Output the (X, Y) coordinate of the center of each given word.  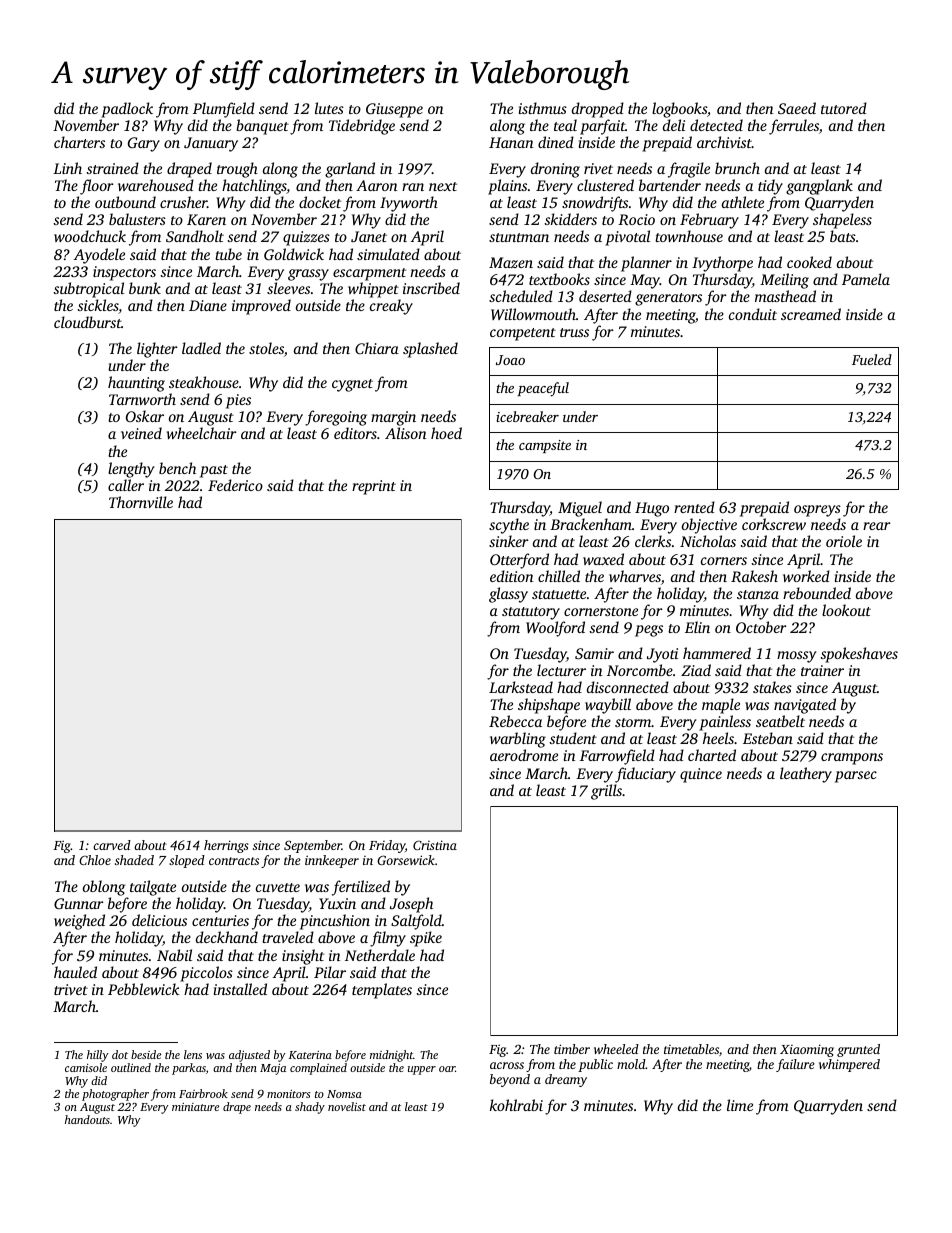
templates (382, 991)
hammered (717, 653)
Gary (144, 144)
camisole (86, 1067)
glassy (508, 595)
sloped (187, 861)
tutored (844, 108)
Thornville (141, 502)
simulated (388, 254)
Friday (387, 846)
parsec (856, 777)
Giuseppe (394, 110)
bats (843, 236)
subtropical (89, 290)
